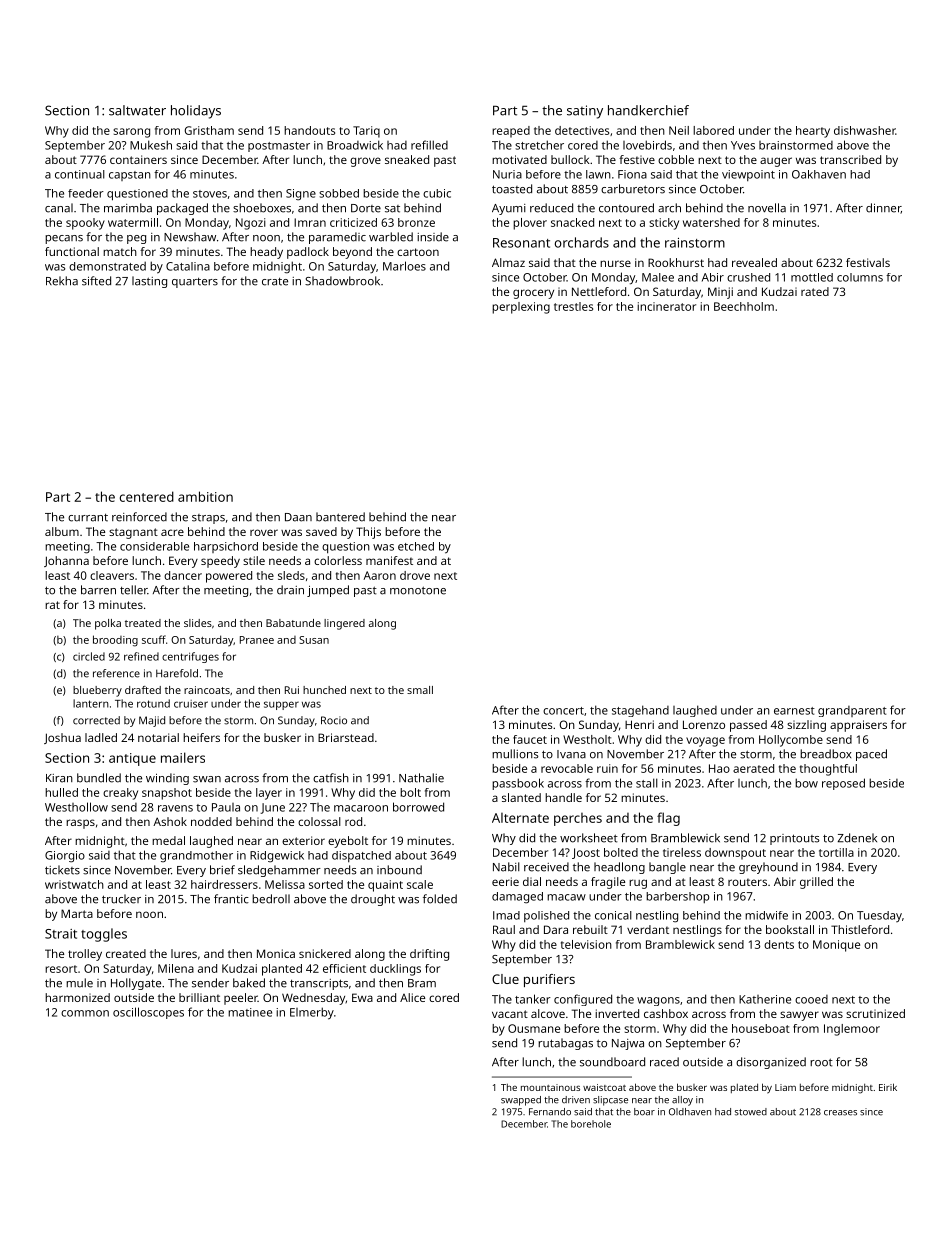  Describe the element at coordinates (184, 953) in the page. I see `lures` at that location.
